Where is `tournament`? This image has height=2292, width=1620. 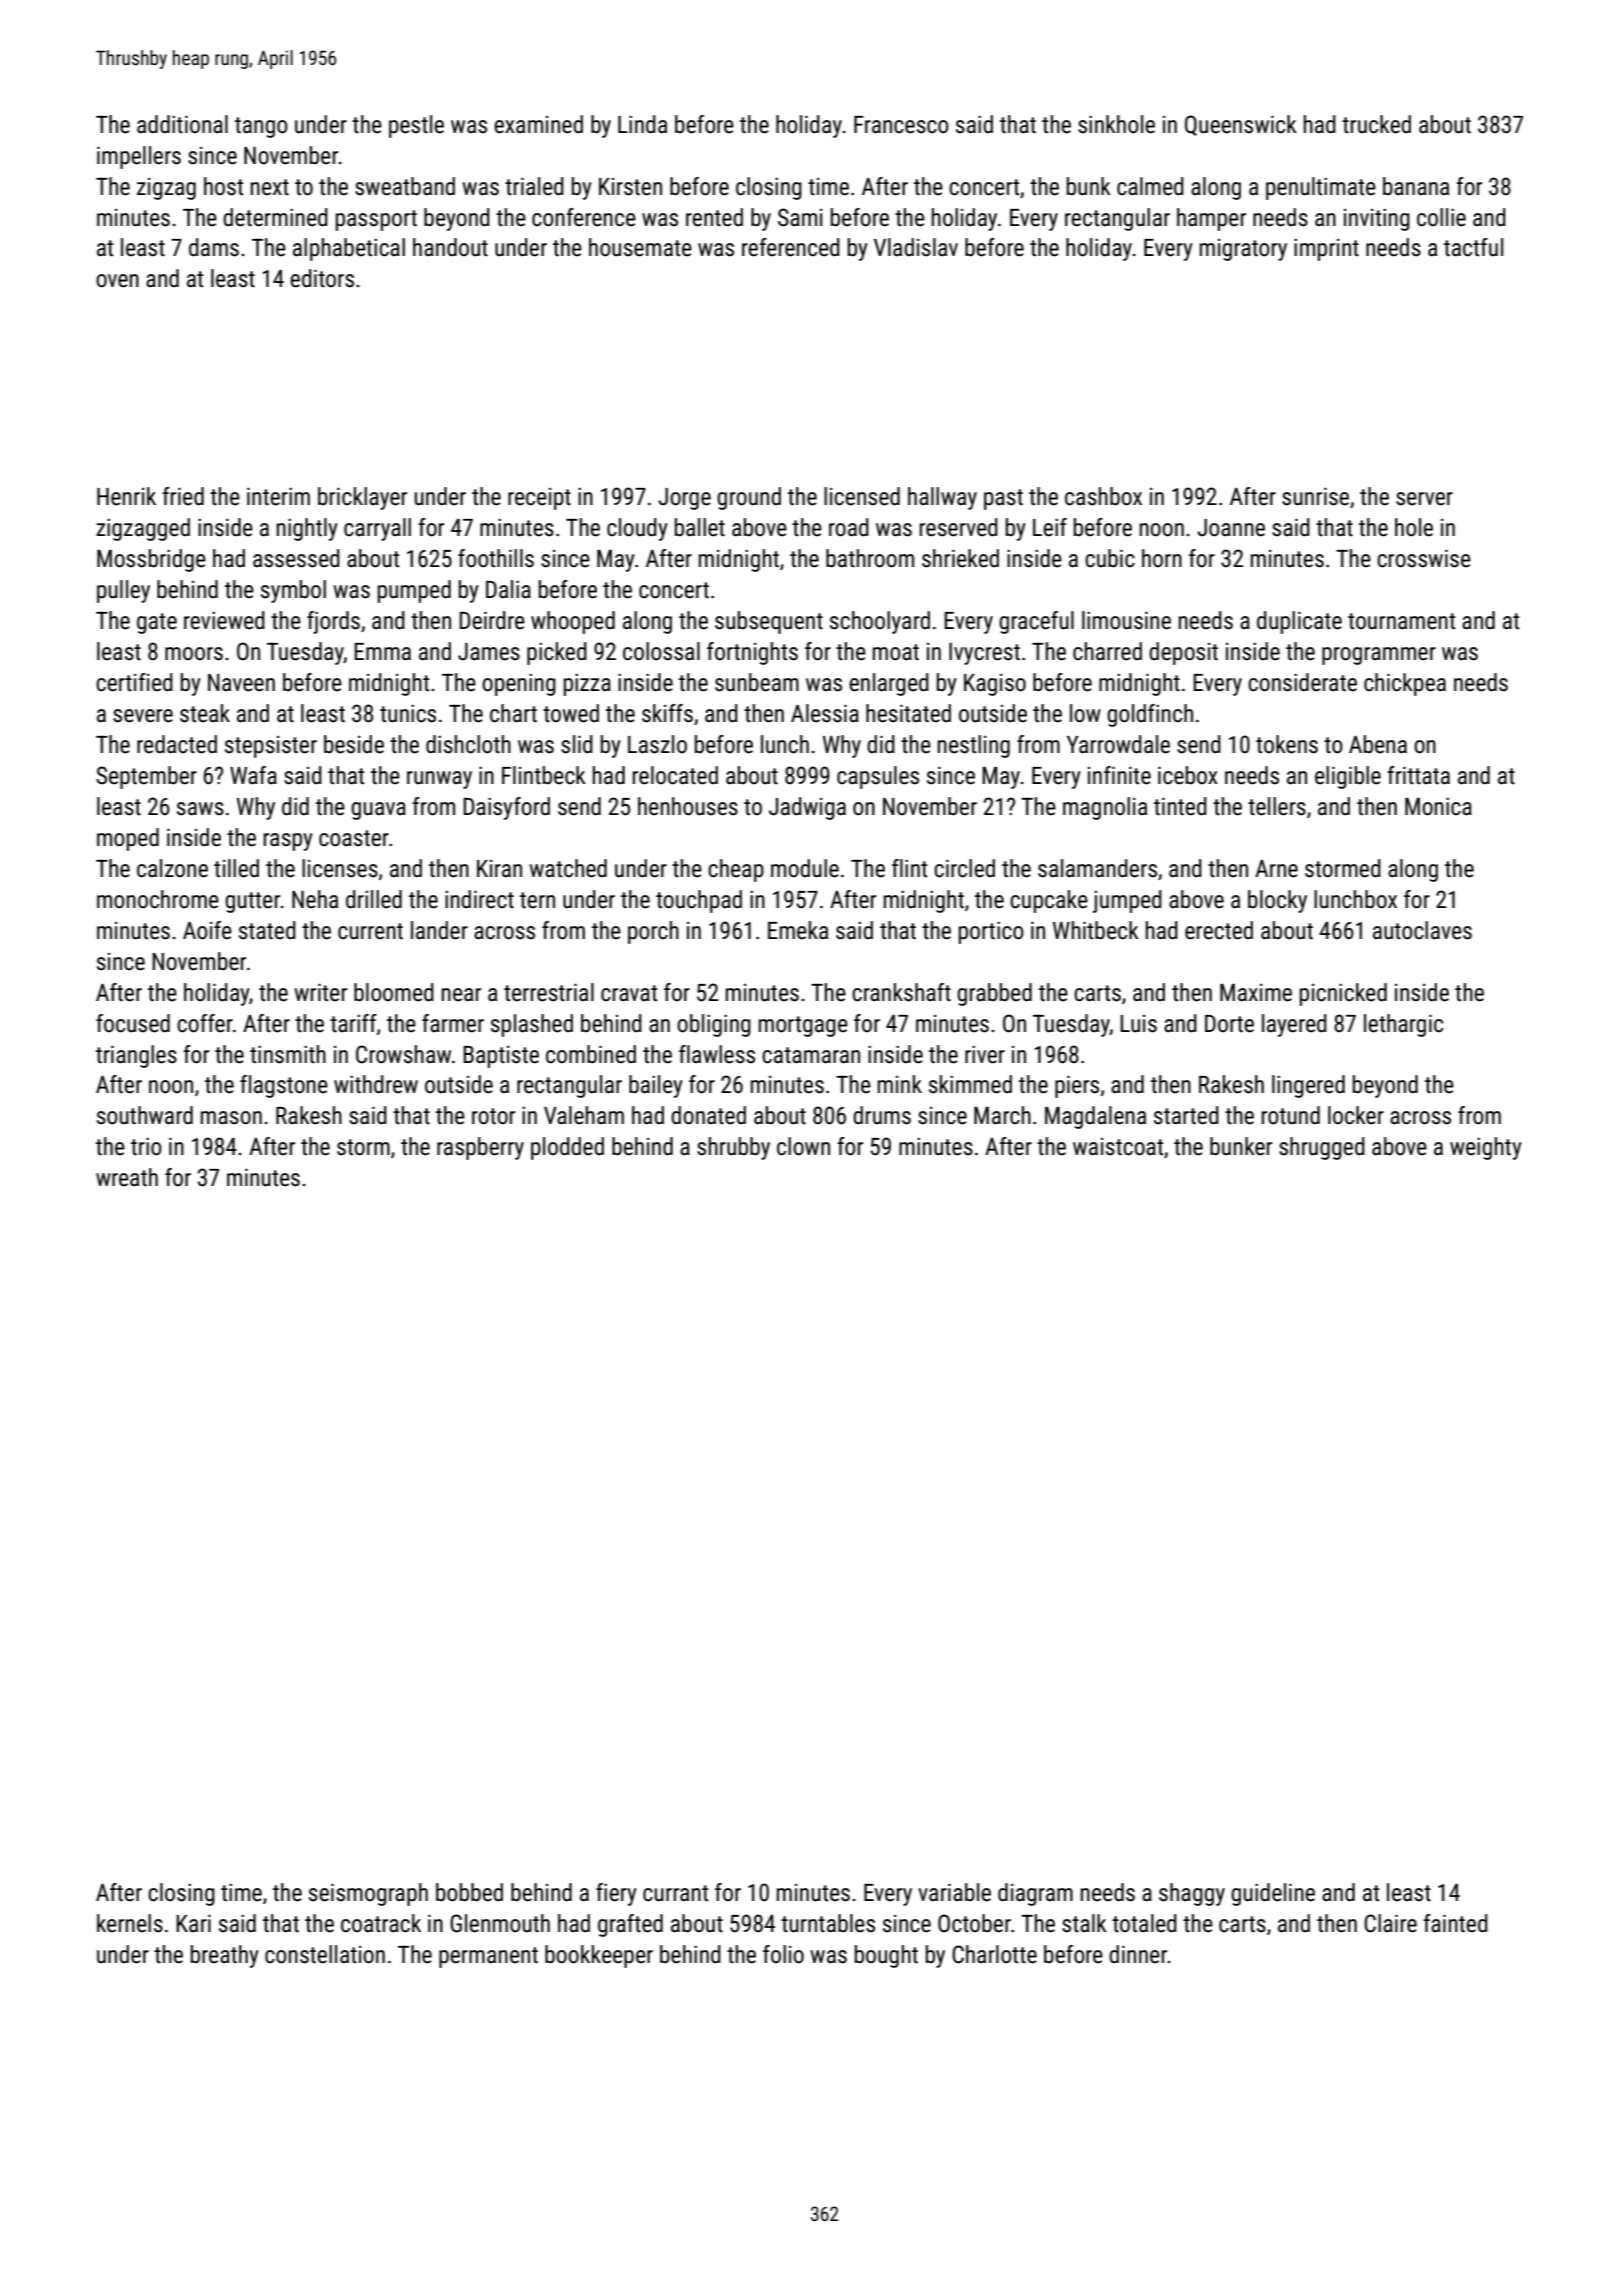 tournament is located at coordinates (1401, 621).
